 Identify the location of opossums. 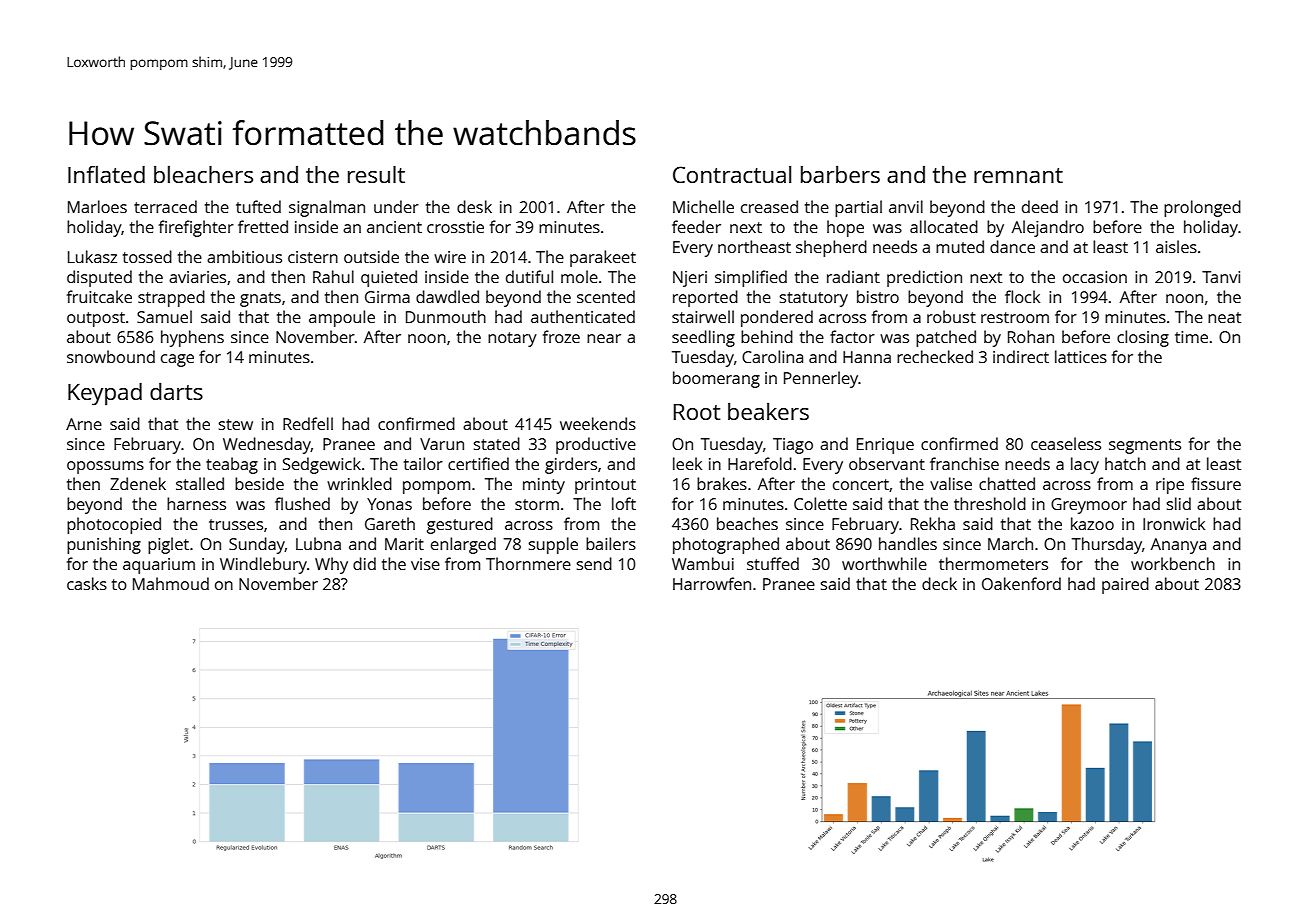
(105, 467).
